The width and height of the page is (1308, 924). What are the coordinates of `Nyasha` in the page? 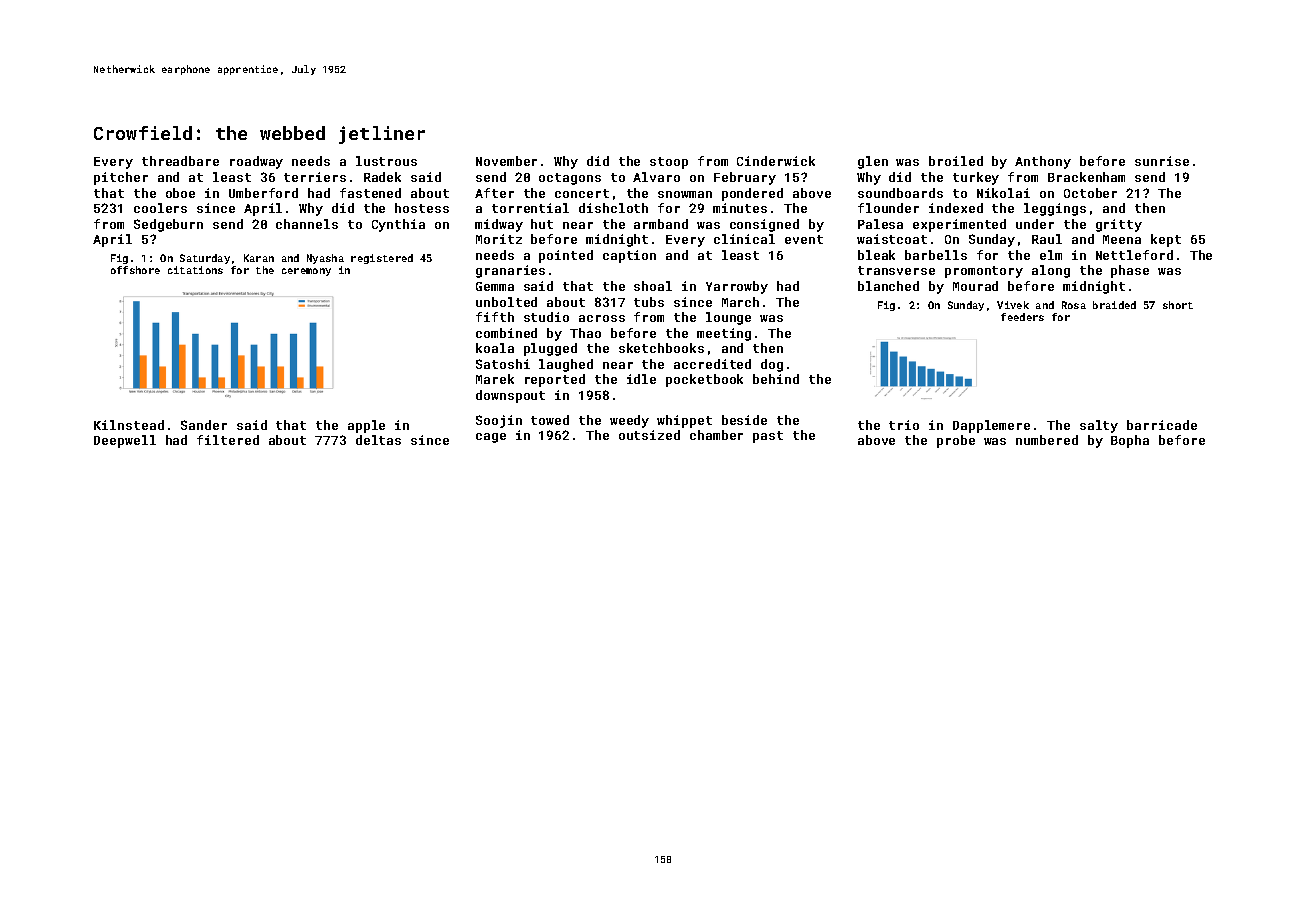 It's located at (325, 259).
